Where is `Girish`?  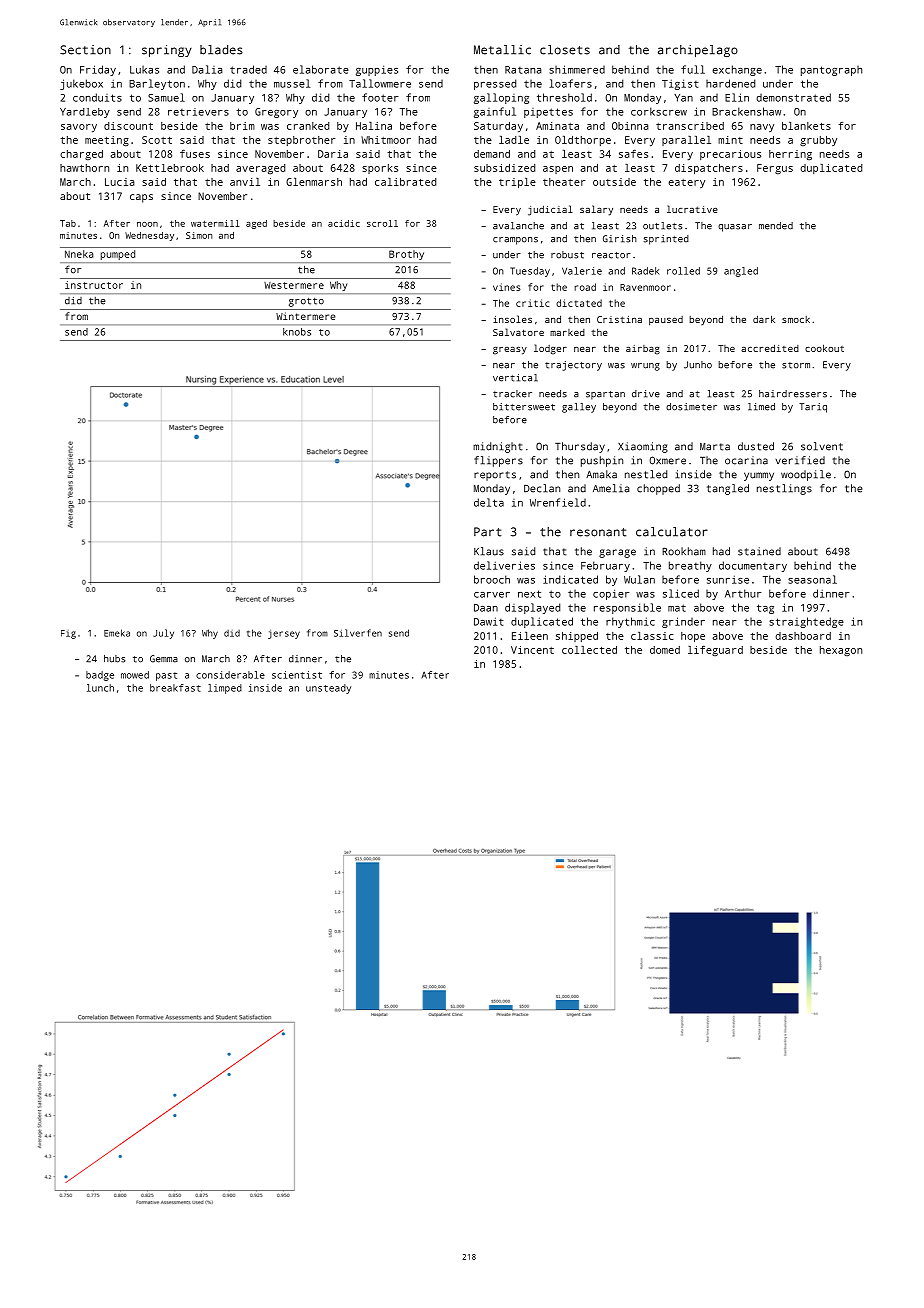 Girish is located at coordinates (620, 239).
